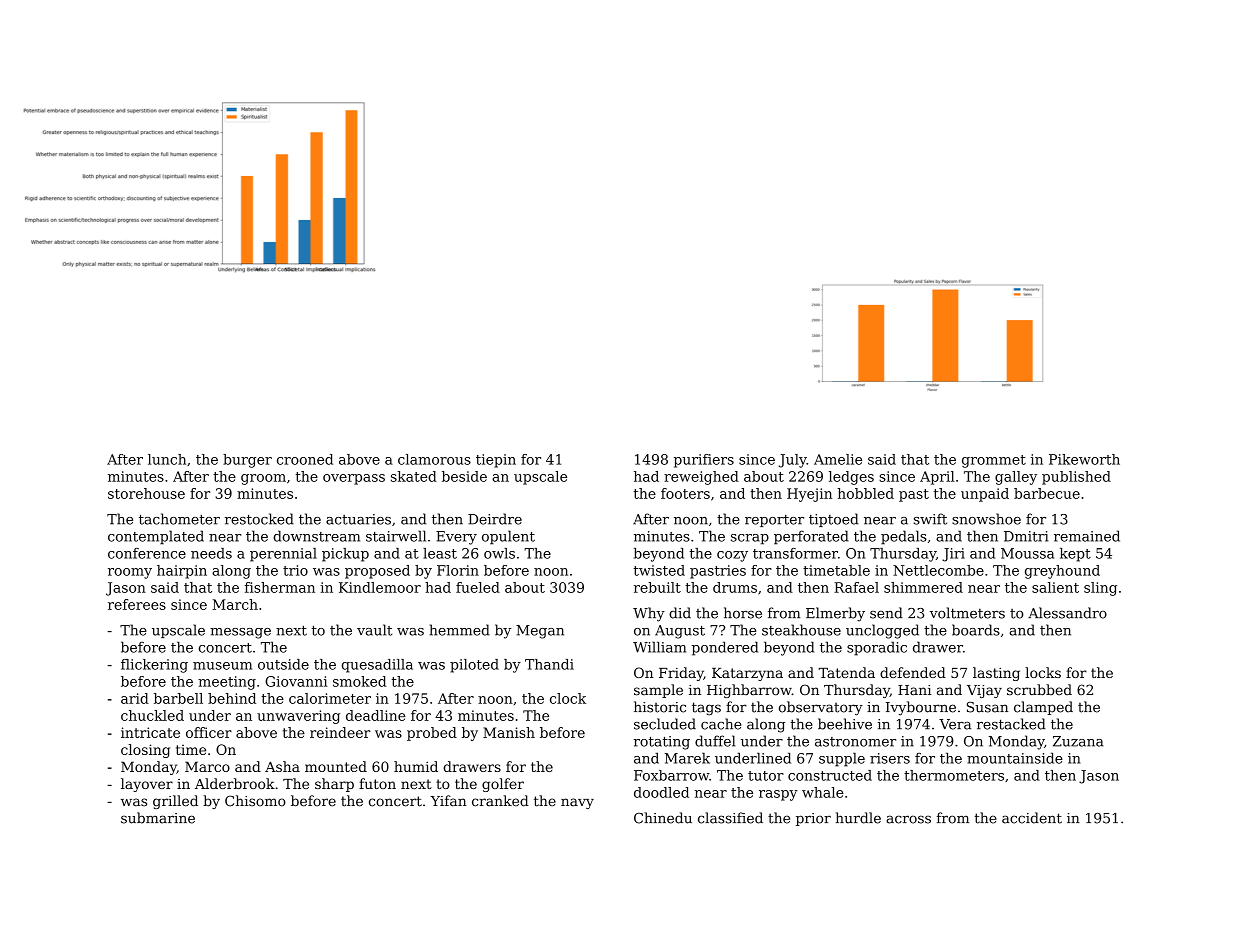  What do you see at coordinates (1043, 672) in the screenshot?
I see `locks` at bounding box center [1043, 672].
